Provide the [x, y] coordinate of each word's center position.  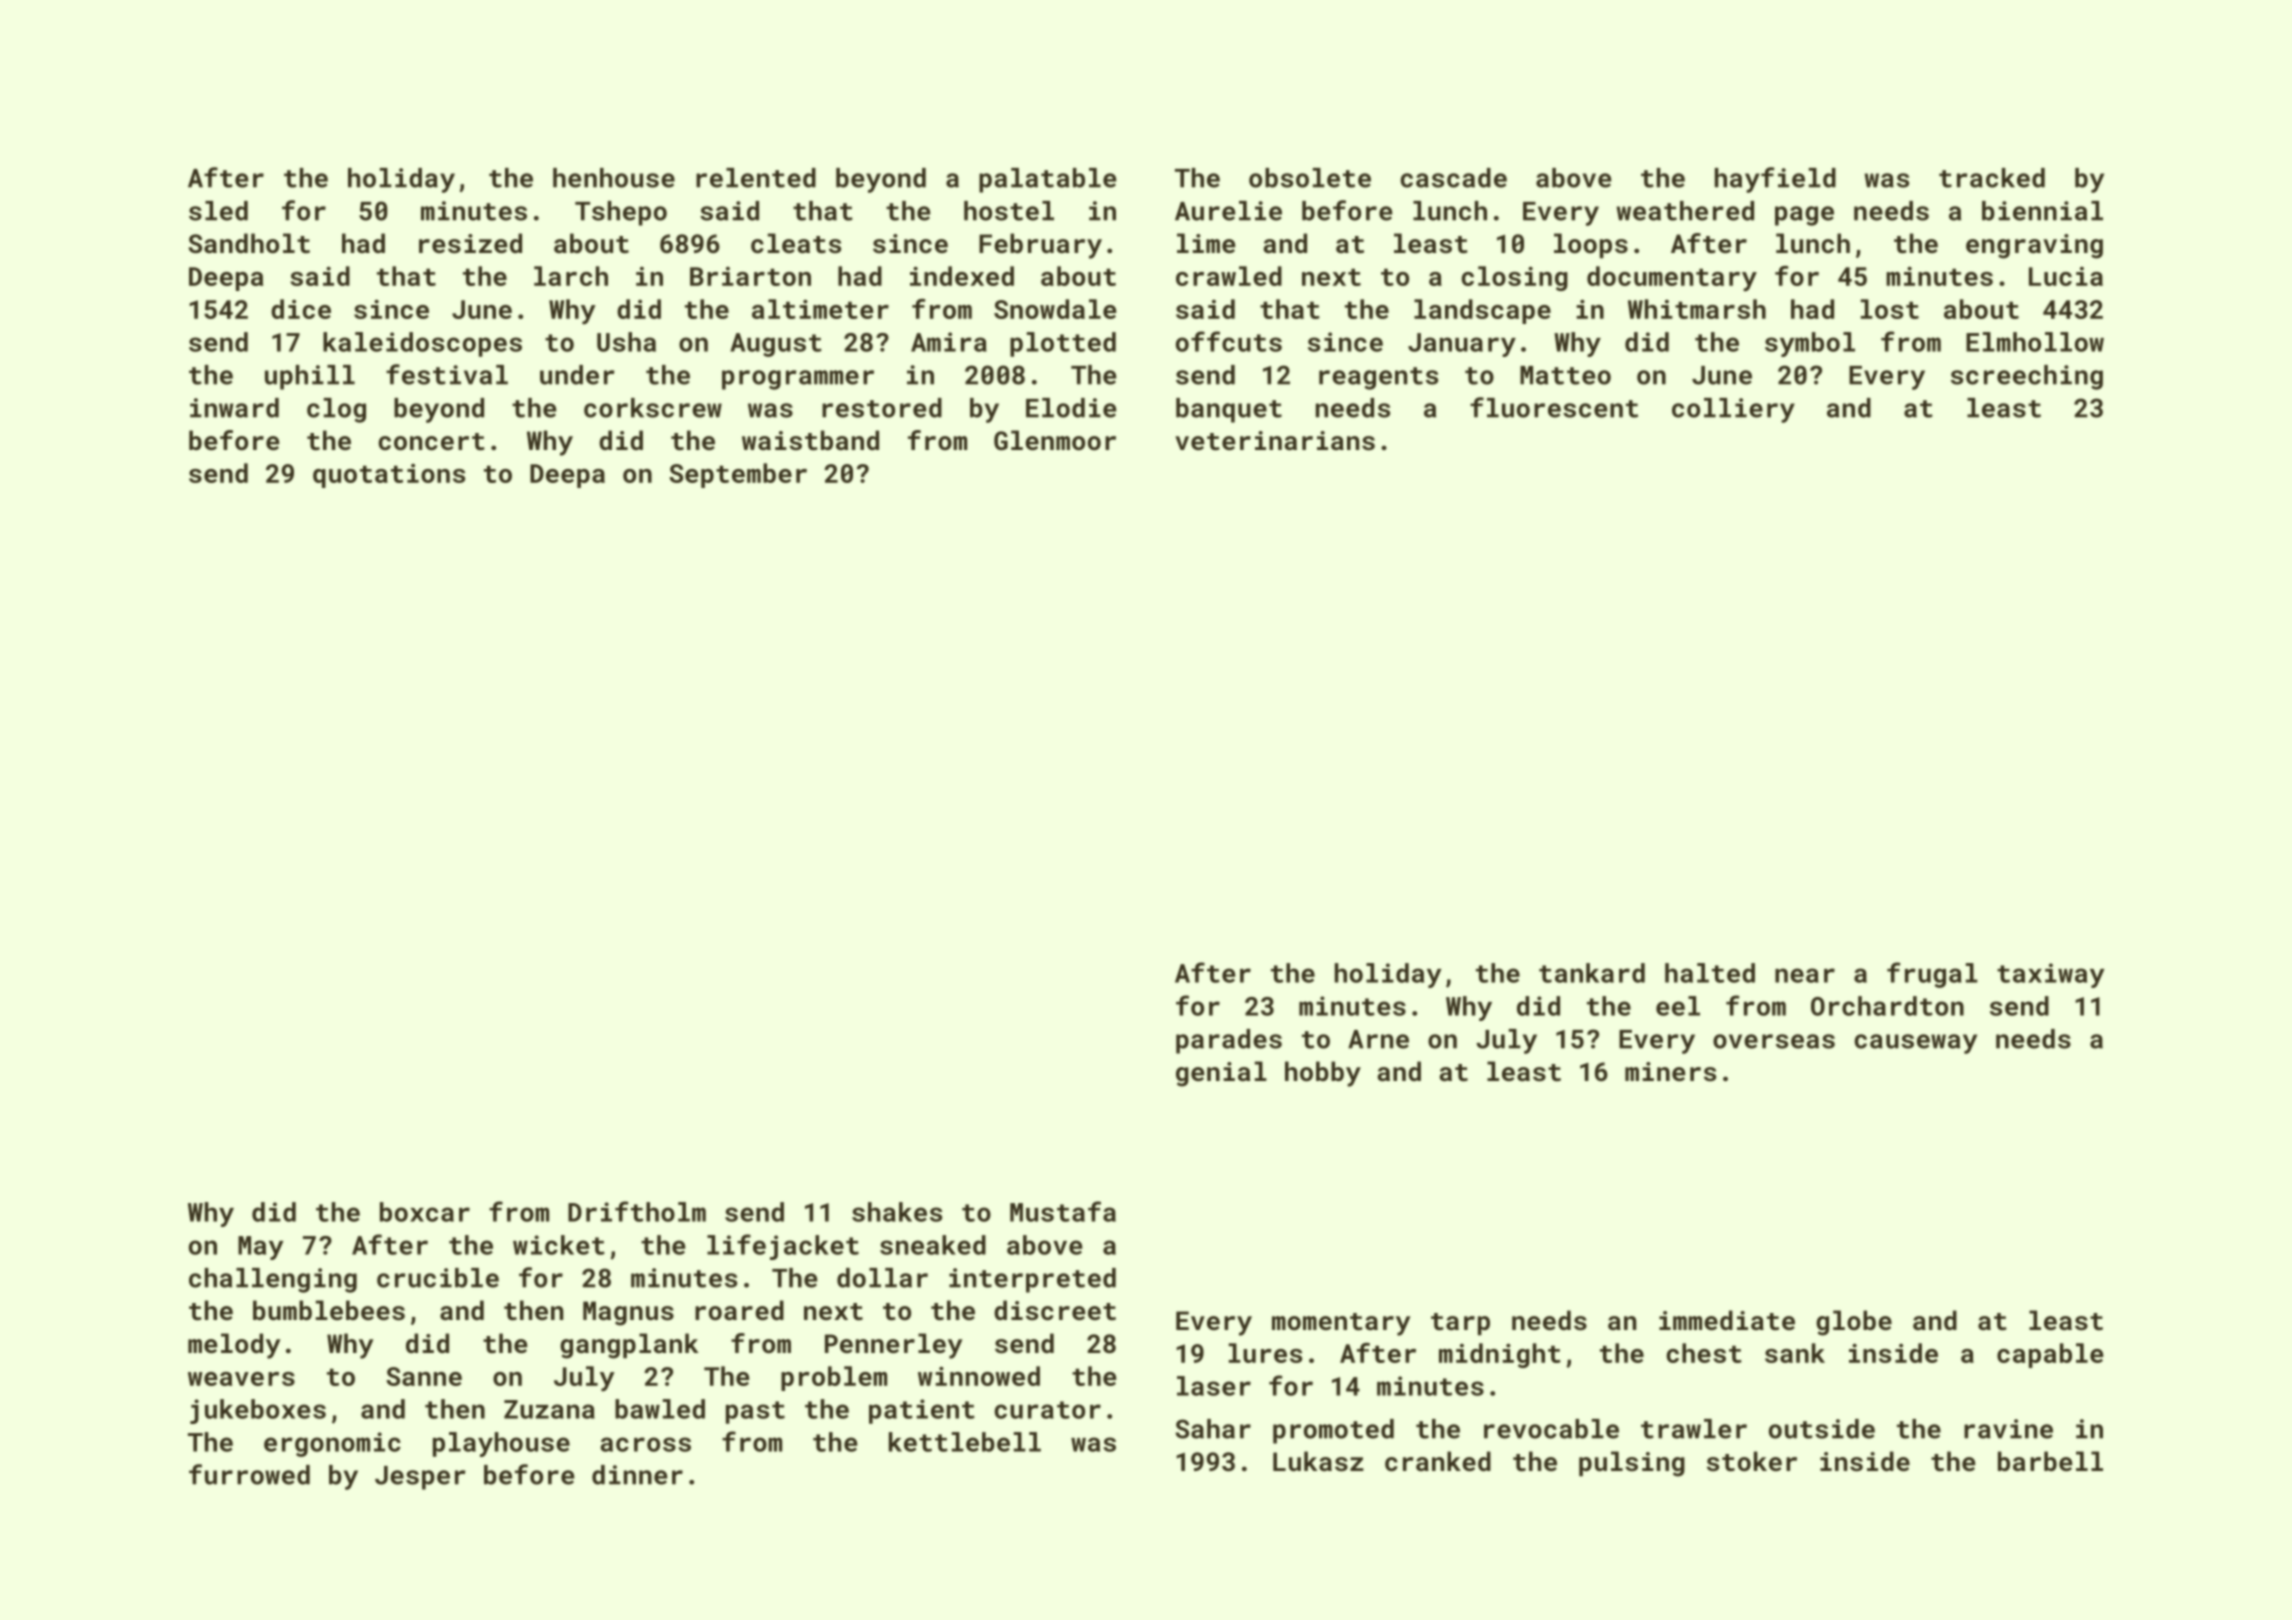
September [738, 475]
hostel [1009, 211]
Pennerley [893, 1346]
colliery [1733, 410]
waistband [810, 440]
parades [1229, 1041]
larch [571, 276]
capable [2050, 1355]
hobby [1323, 1074]
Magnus [628, 1313]
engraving [2034, 246]
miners [1670, 1071]
